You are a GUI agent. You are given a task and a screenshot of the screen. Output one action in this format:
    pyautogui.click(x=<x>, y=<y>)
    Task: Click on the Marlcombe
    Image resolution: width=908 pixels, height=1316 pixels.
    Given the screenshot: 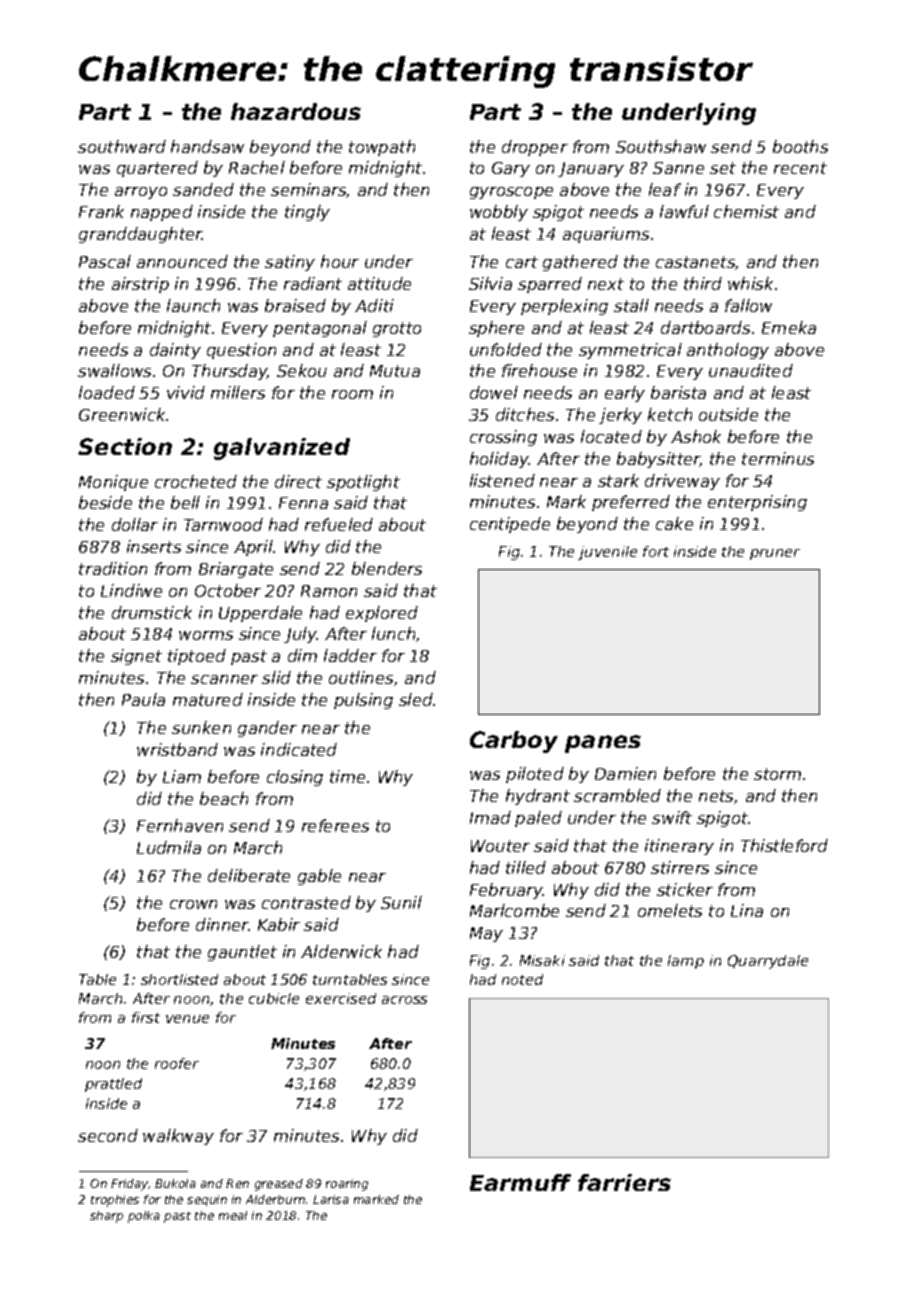 What is the action you would take?
    pyautogui.click(x=514, y=910)
